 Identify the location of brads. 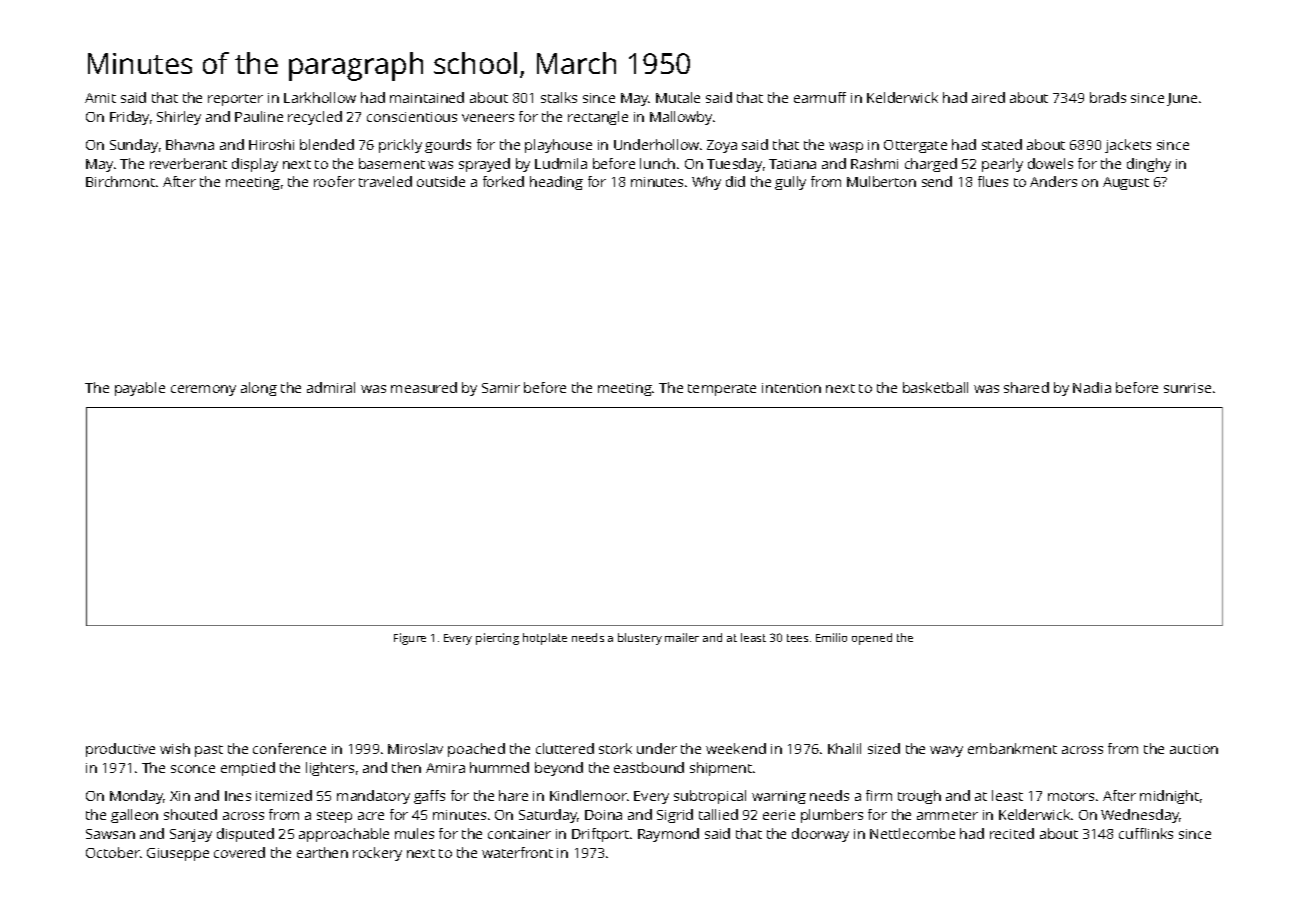
(1108, 97).
